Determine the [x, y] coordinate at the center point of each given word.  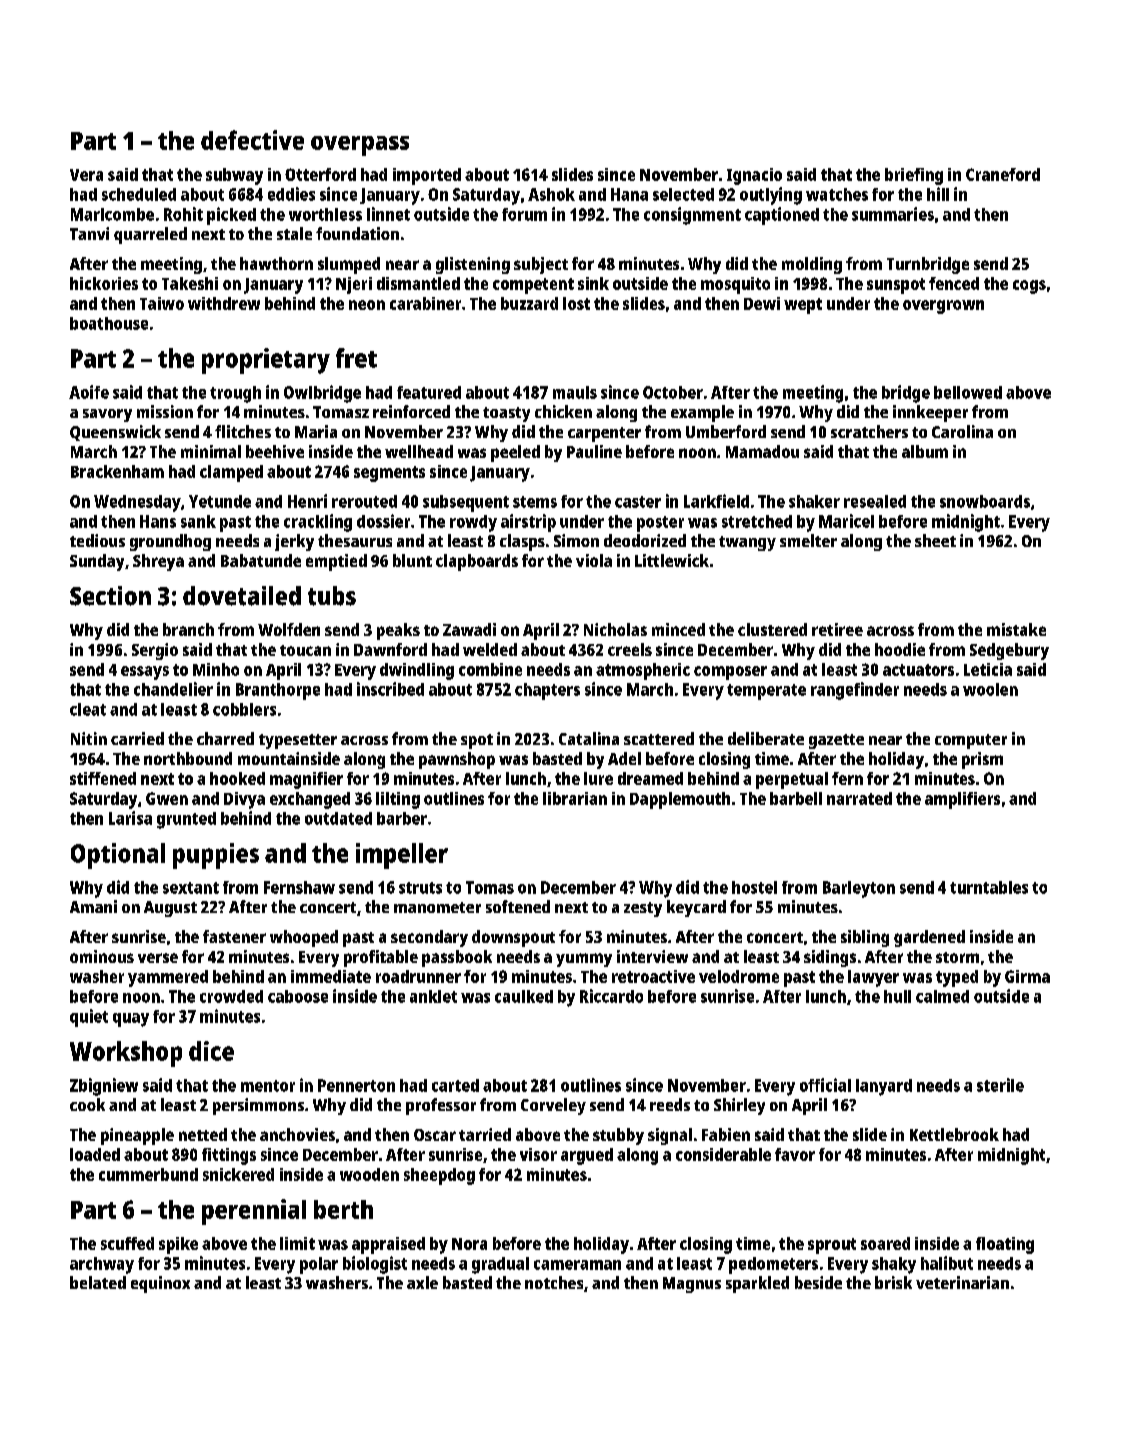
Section [110, 596]
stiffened [103, 778]
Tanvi [89, 233]
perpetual [792, 780]
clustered [772, 629]
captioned [782, 216]
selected [683, 194]
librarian [575, 798]
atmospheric [643, 671]
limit [297, 1243]
